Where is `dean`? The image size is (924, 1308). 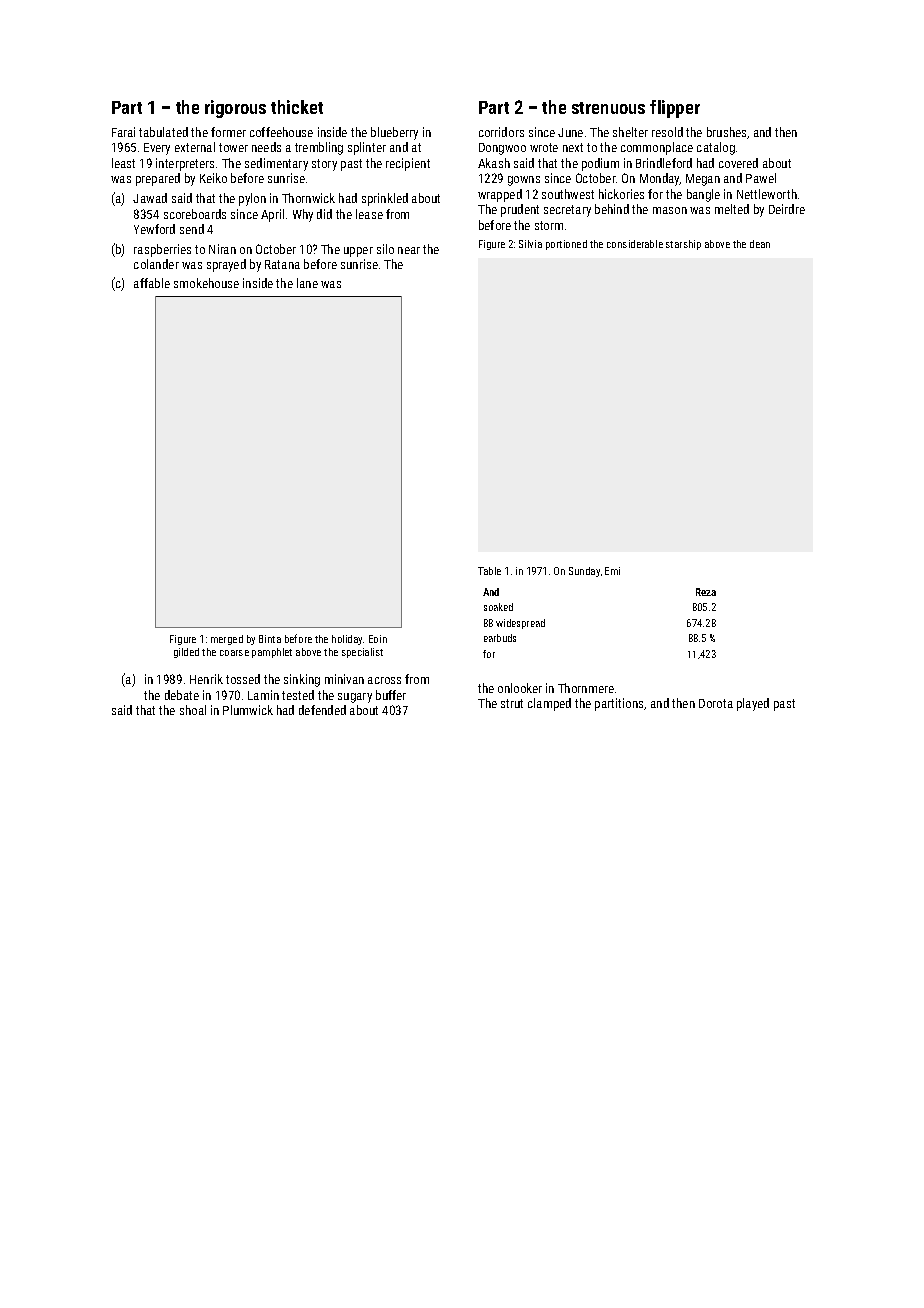 dean is located at coordinates (760, 244).
